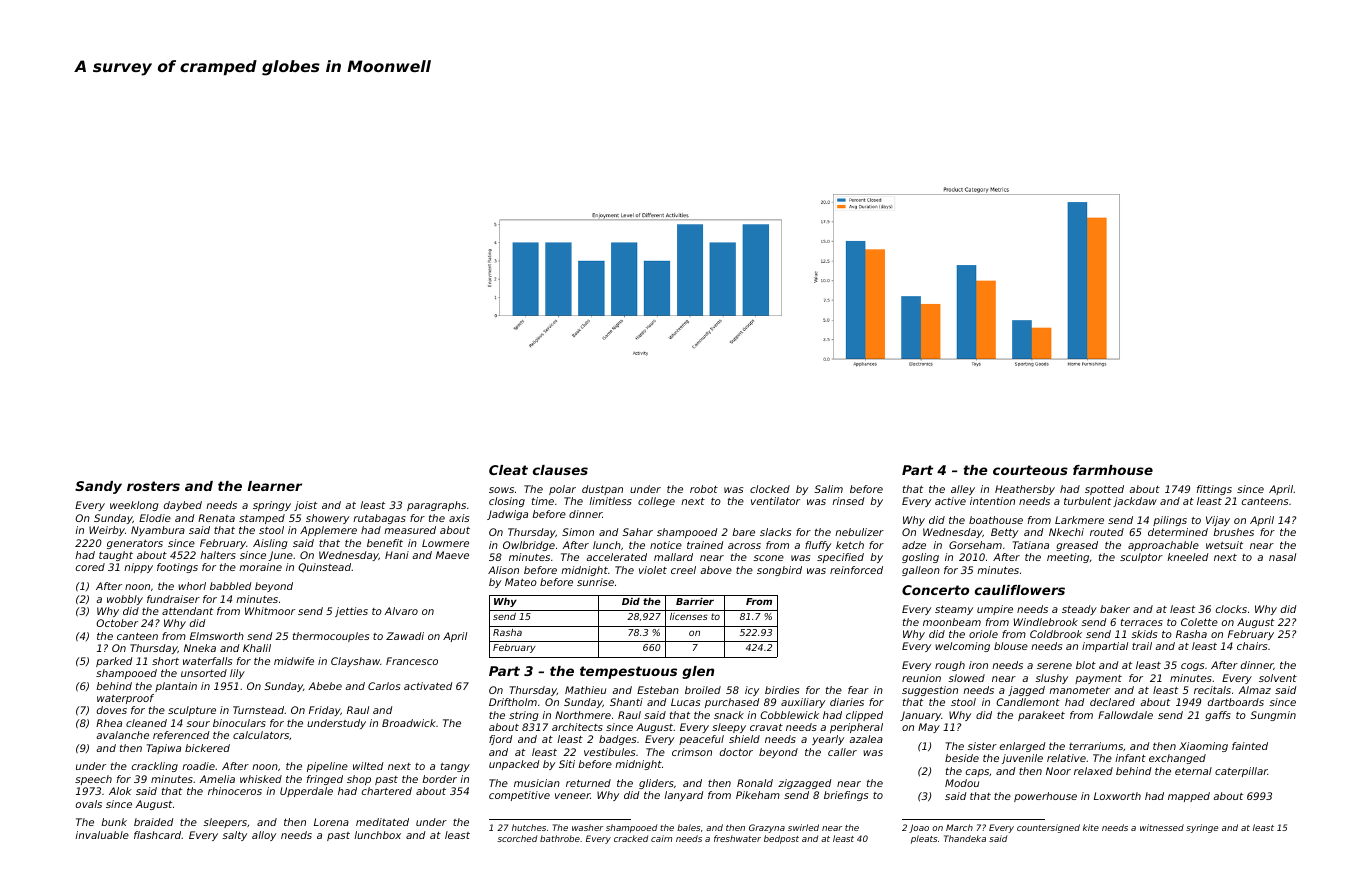 This document has height=887, width=1372. I want to click on pipeline, so click(327, 767).
